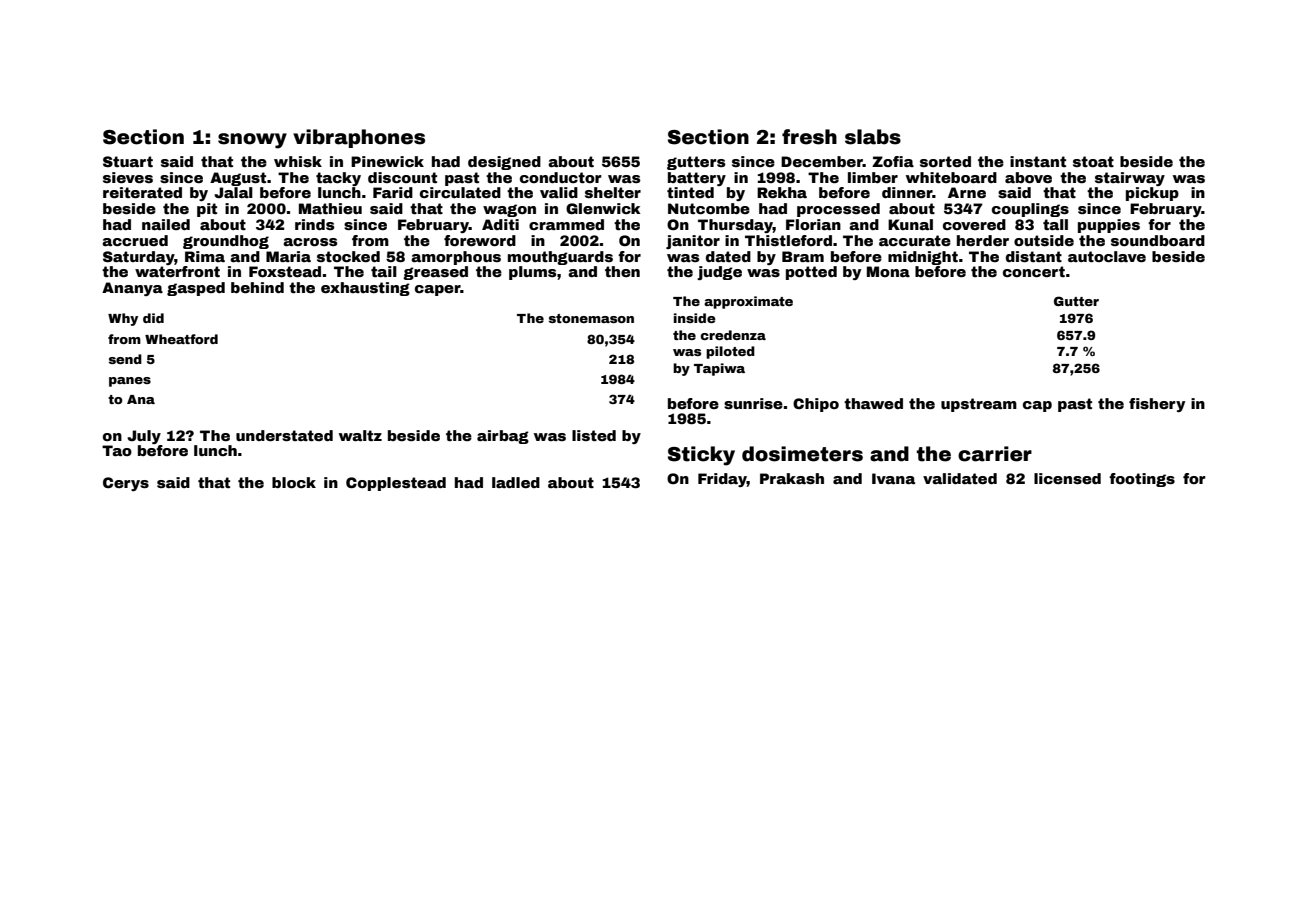 This page has width=1308, height=924. I want to click on sorted, so click(945, 161).
